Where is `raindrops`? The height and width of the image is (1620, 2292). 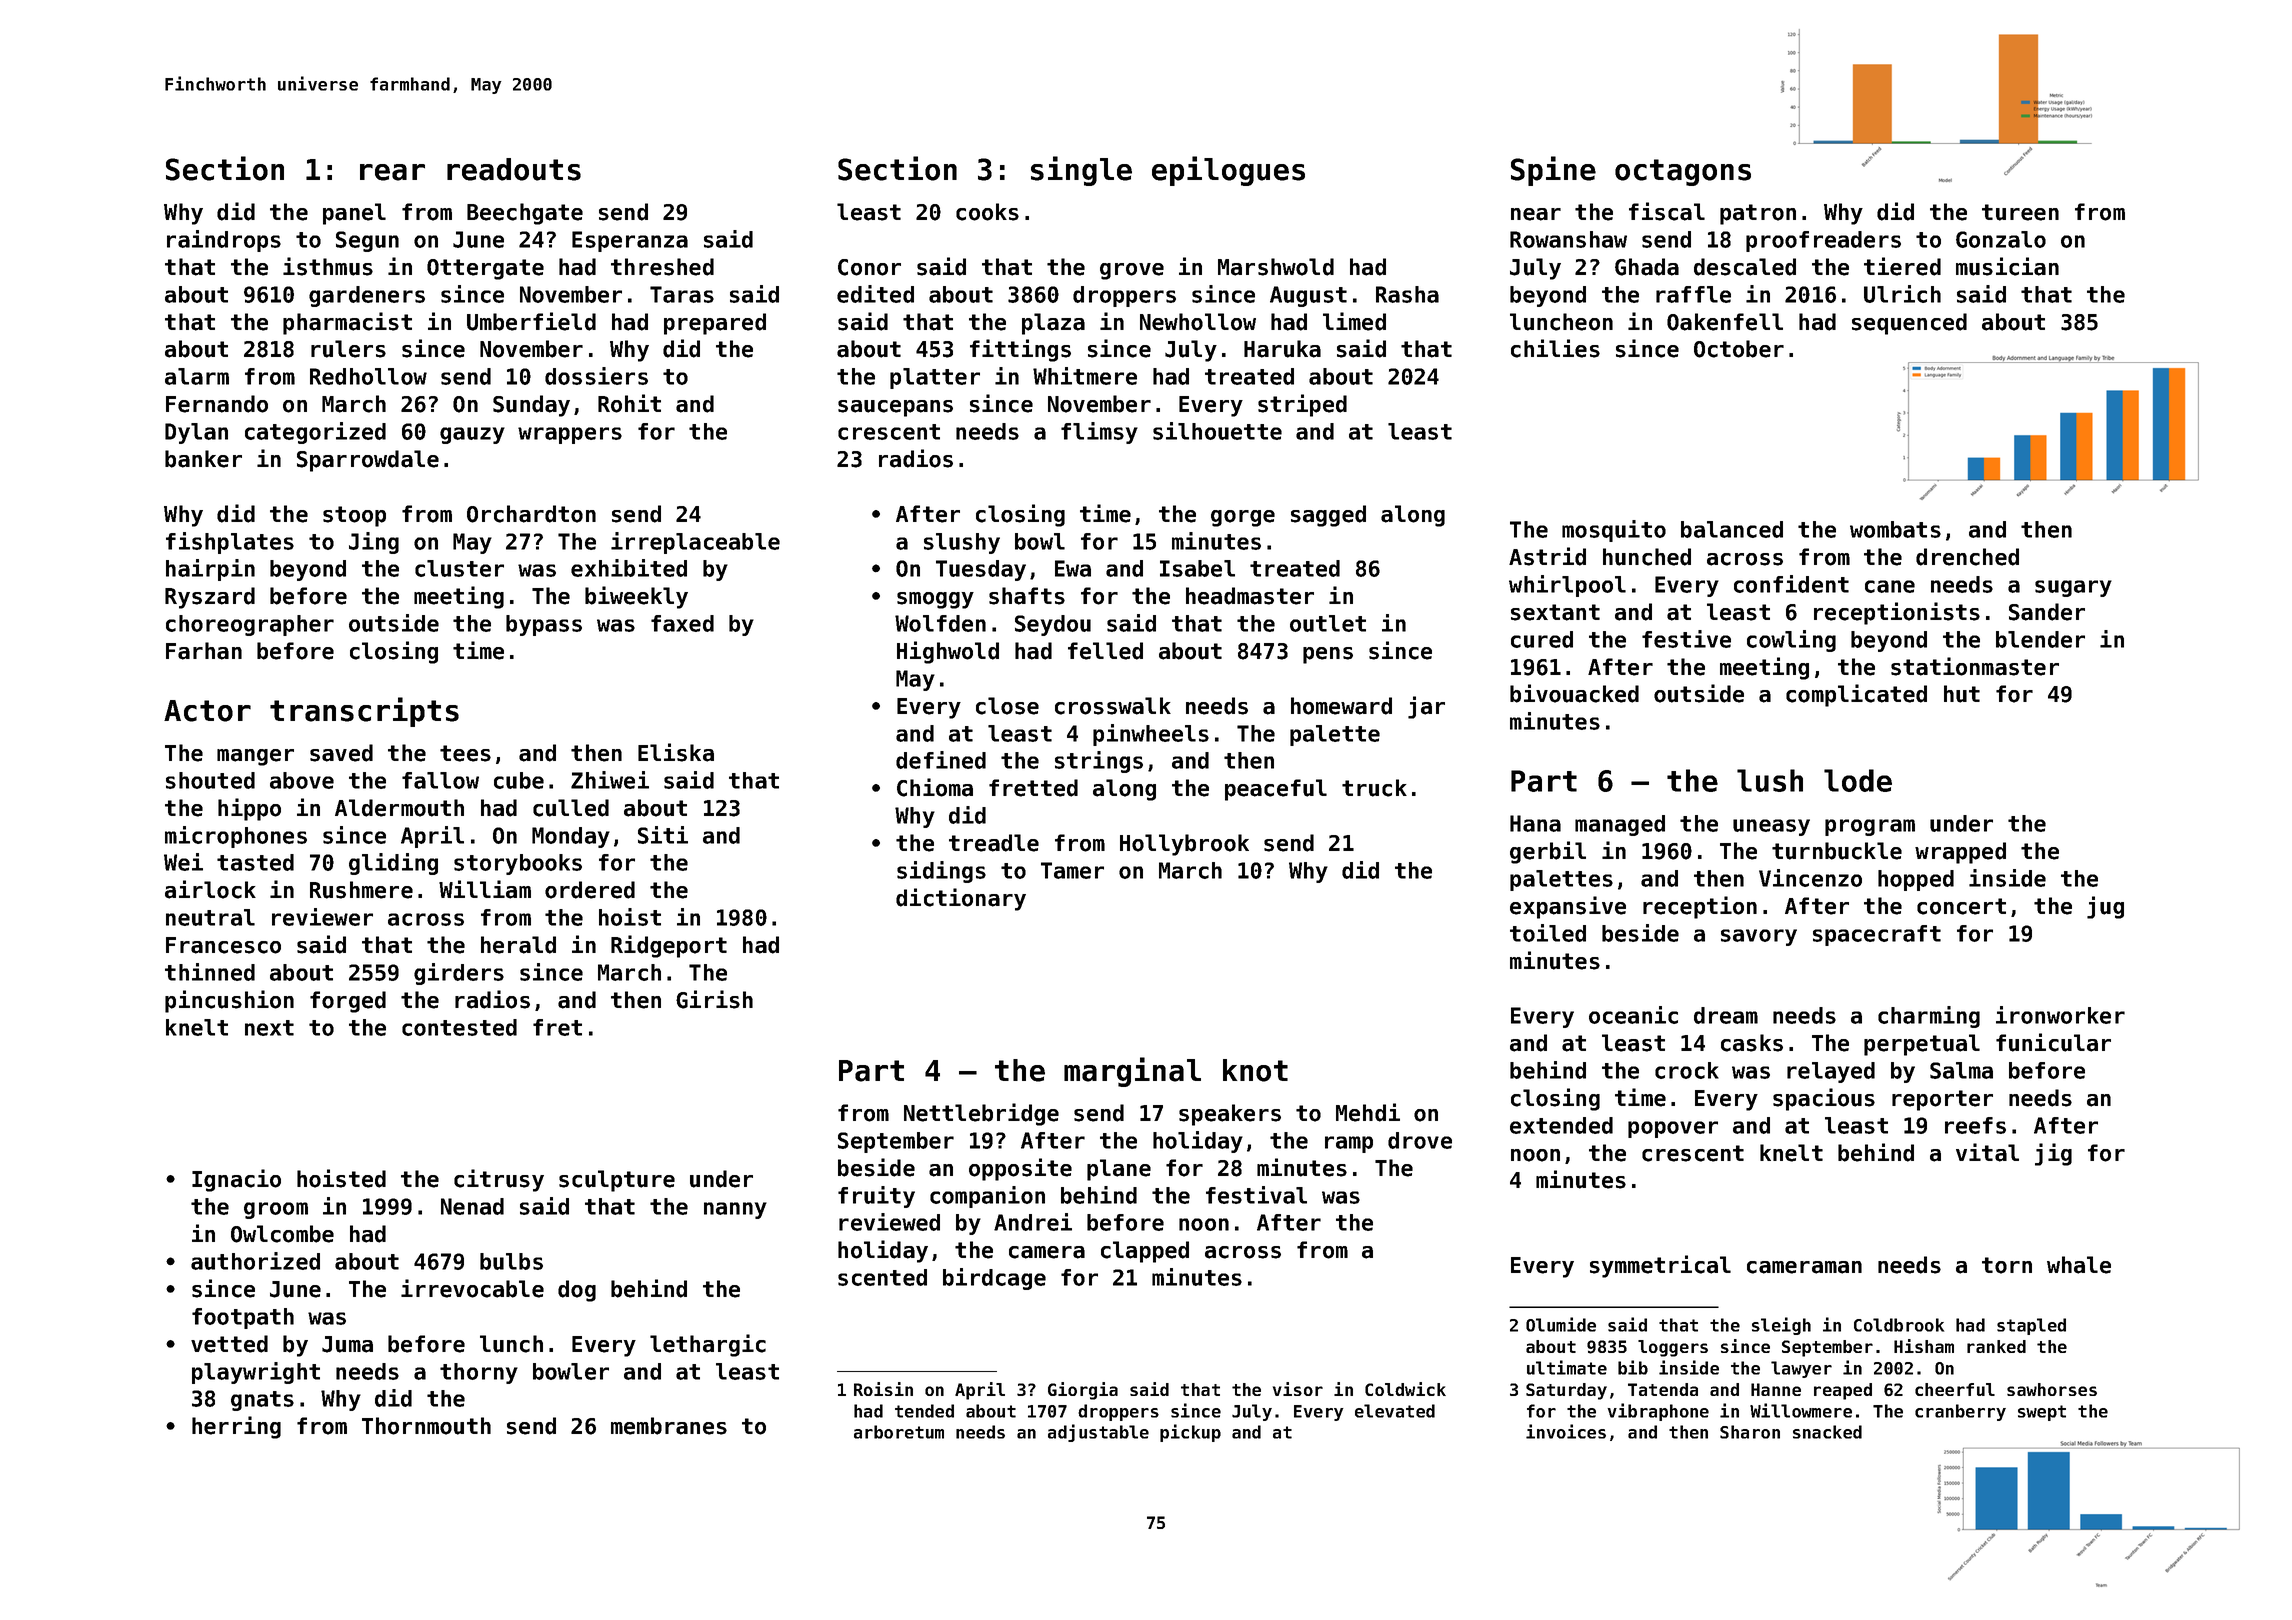 raindrops is located at coordinates (224, 241).
